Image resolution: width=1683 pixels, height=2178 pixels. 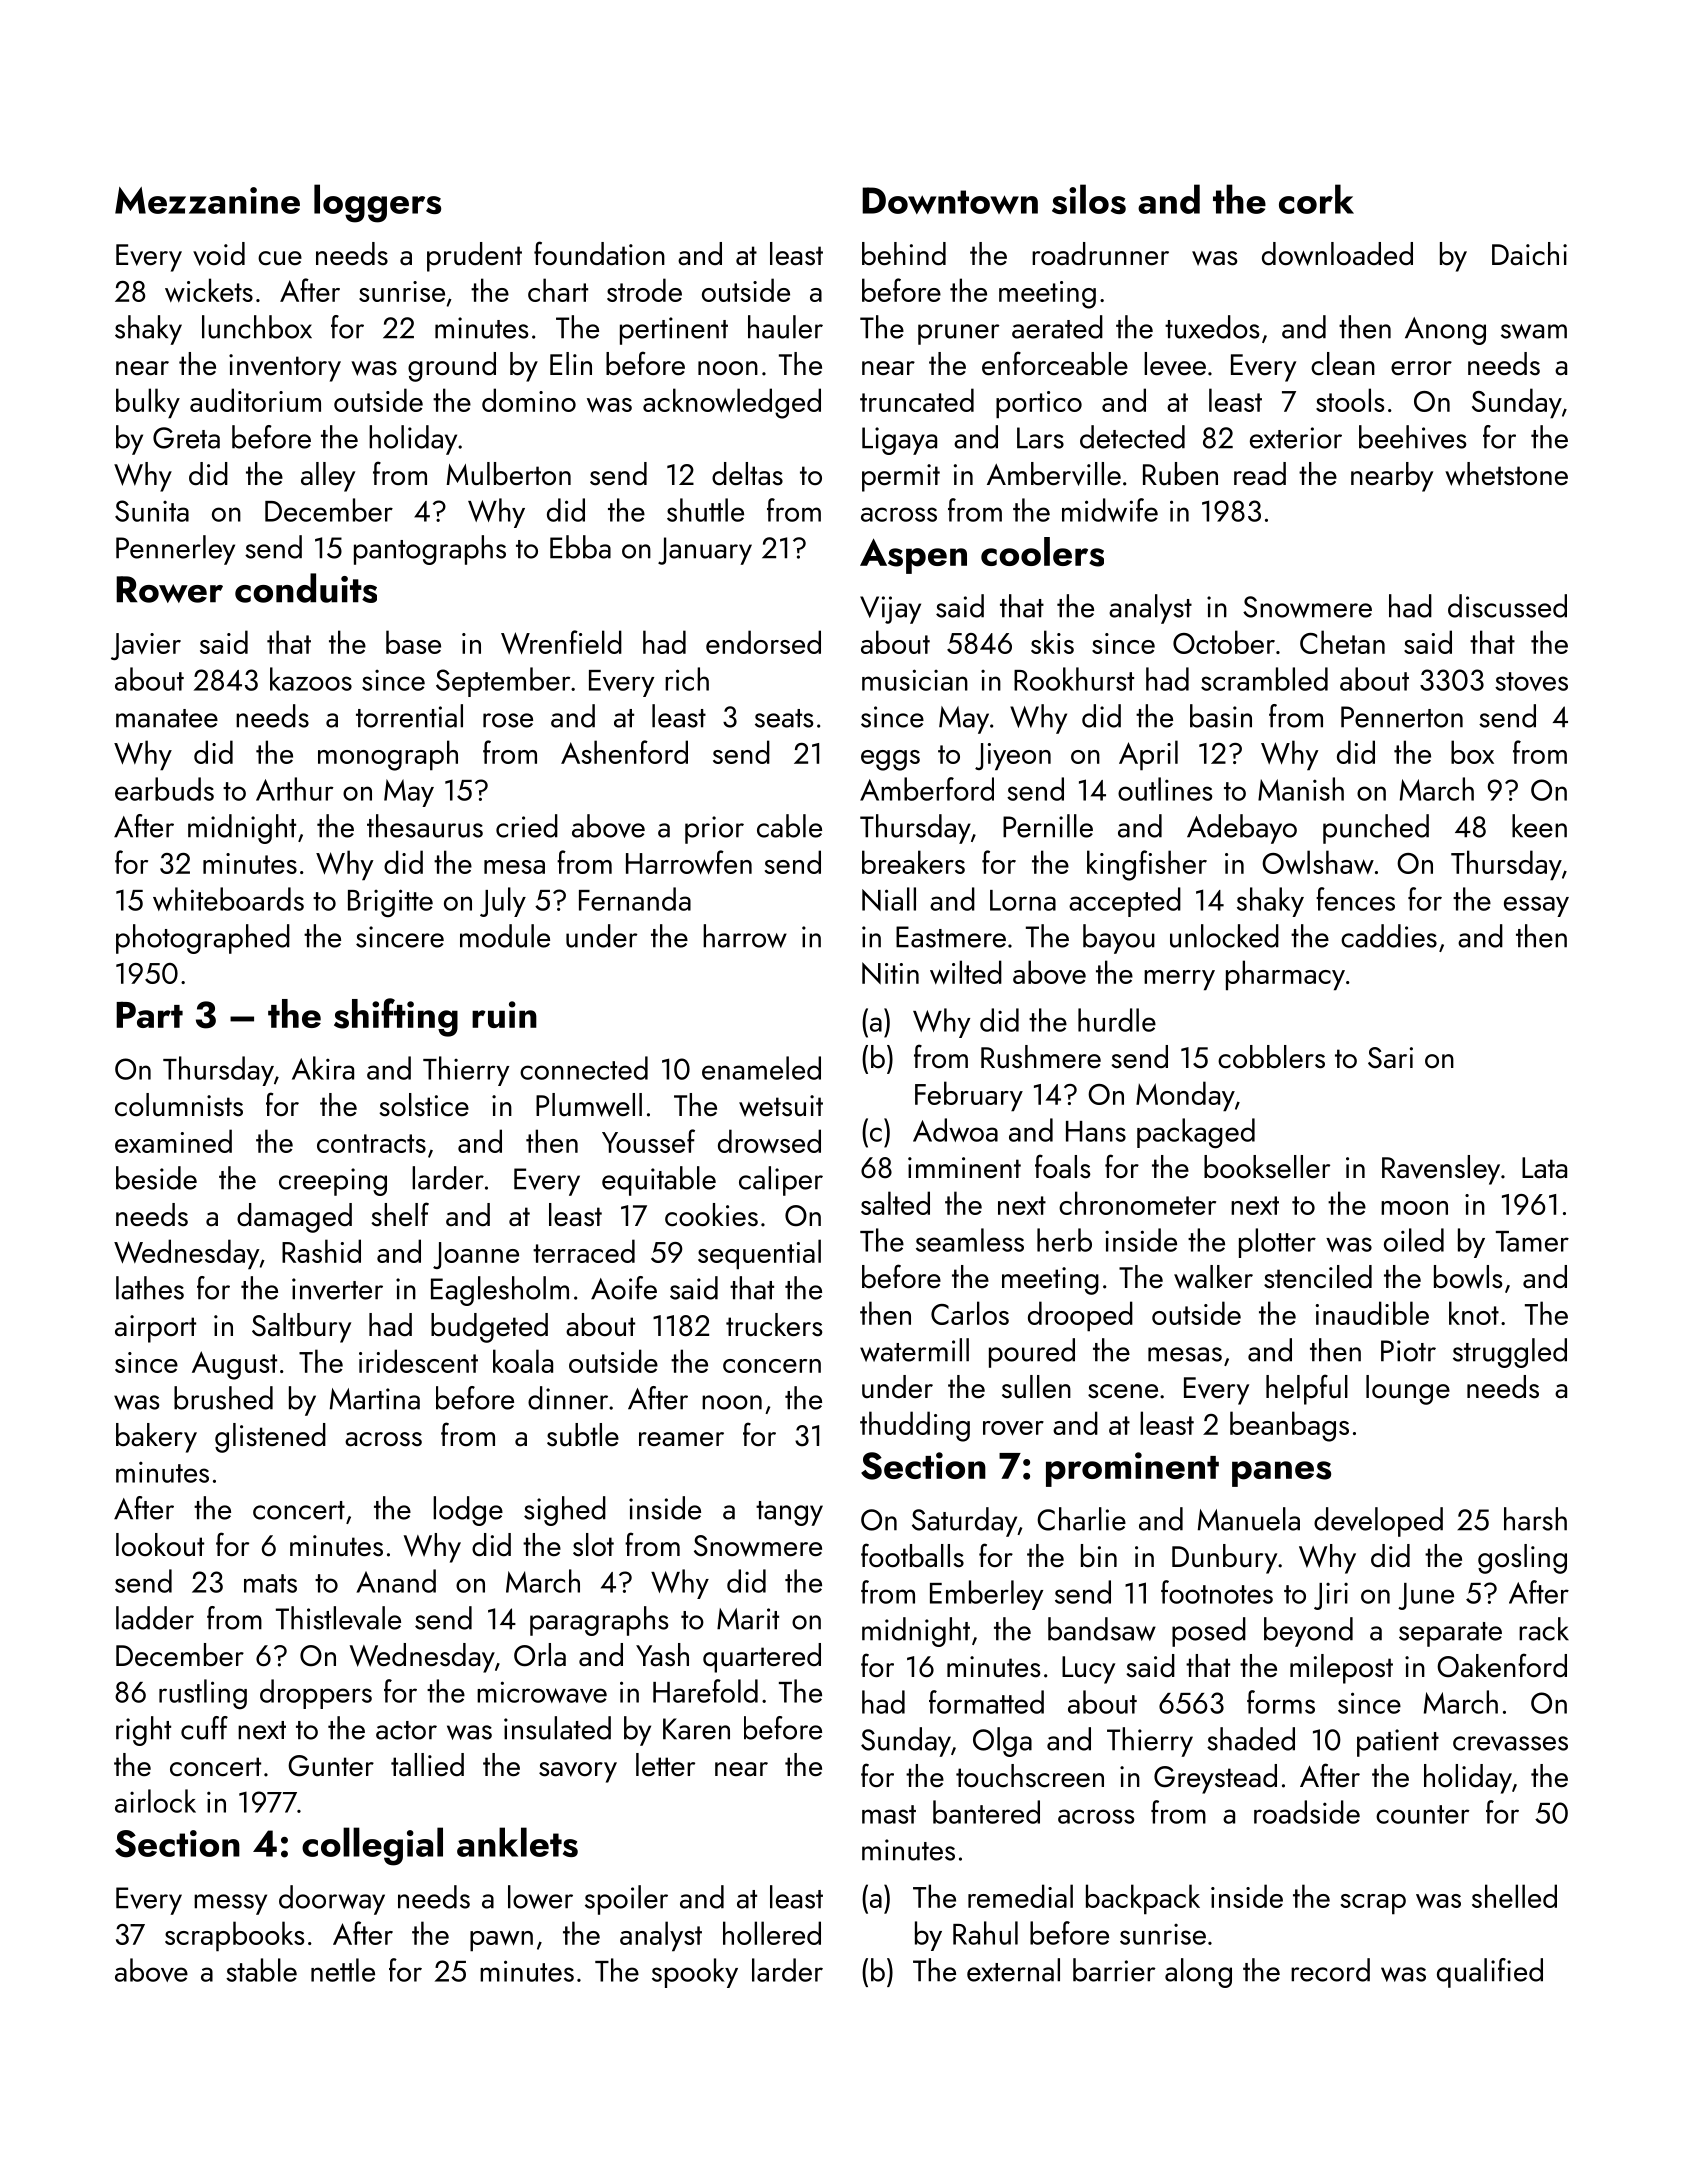 I want to click on earbuds, so click(x=164, y=789).
